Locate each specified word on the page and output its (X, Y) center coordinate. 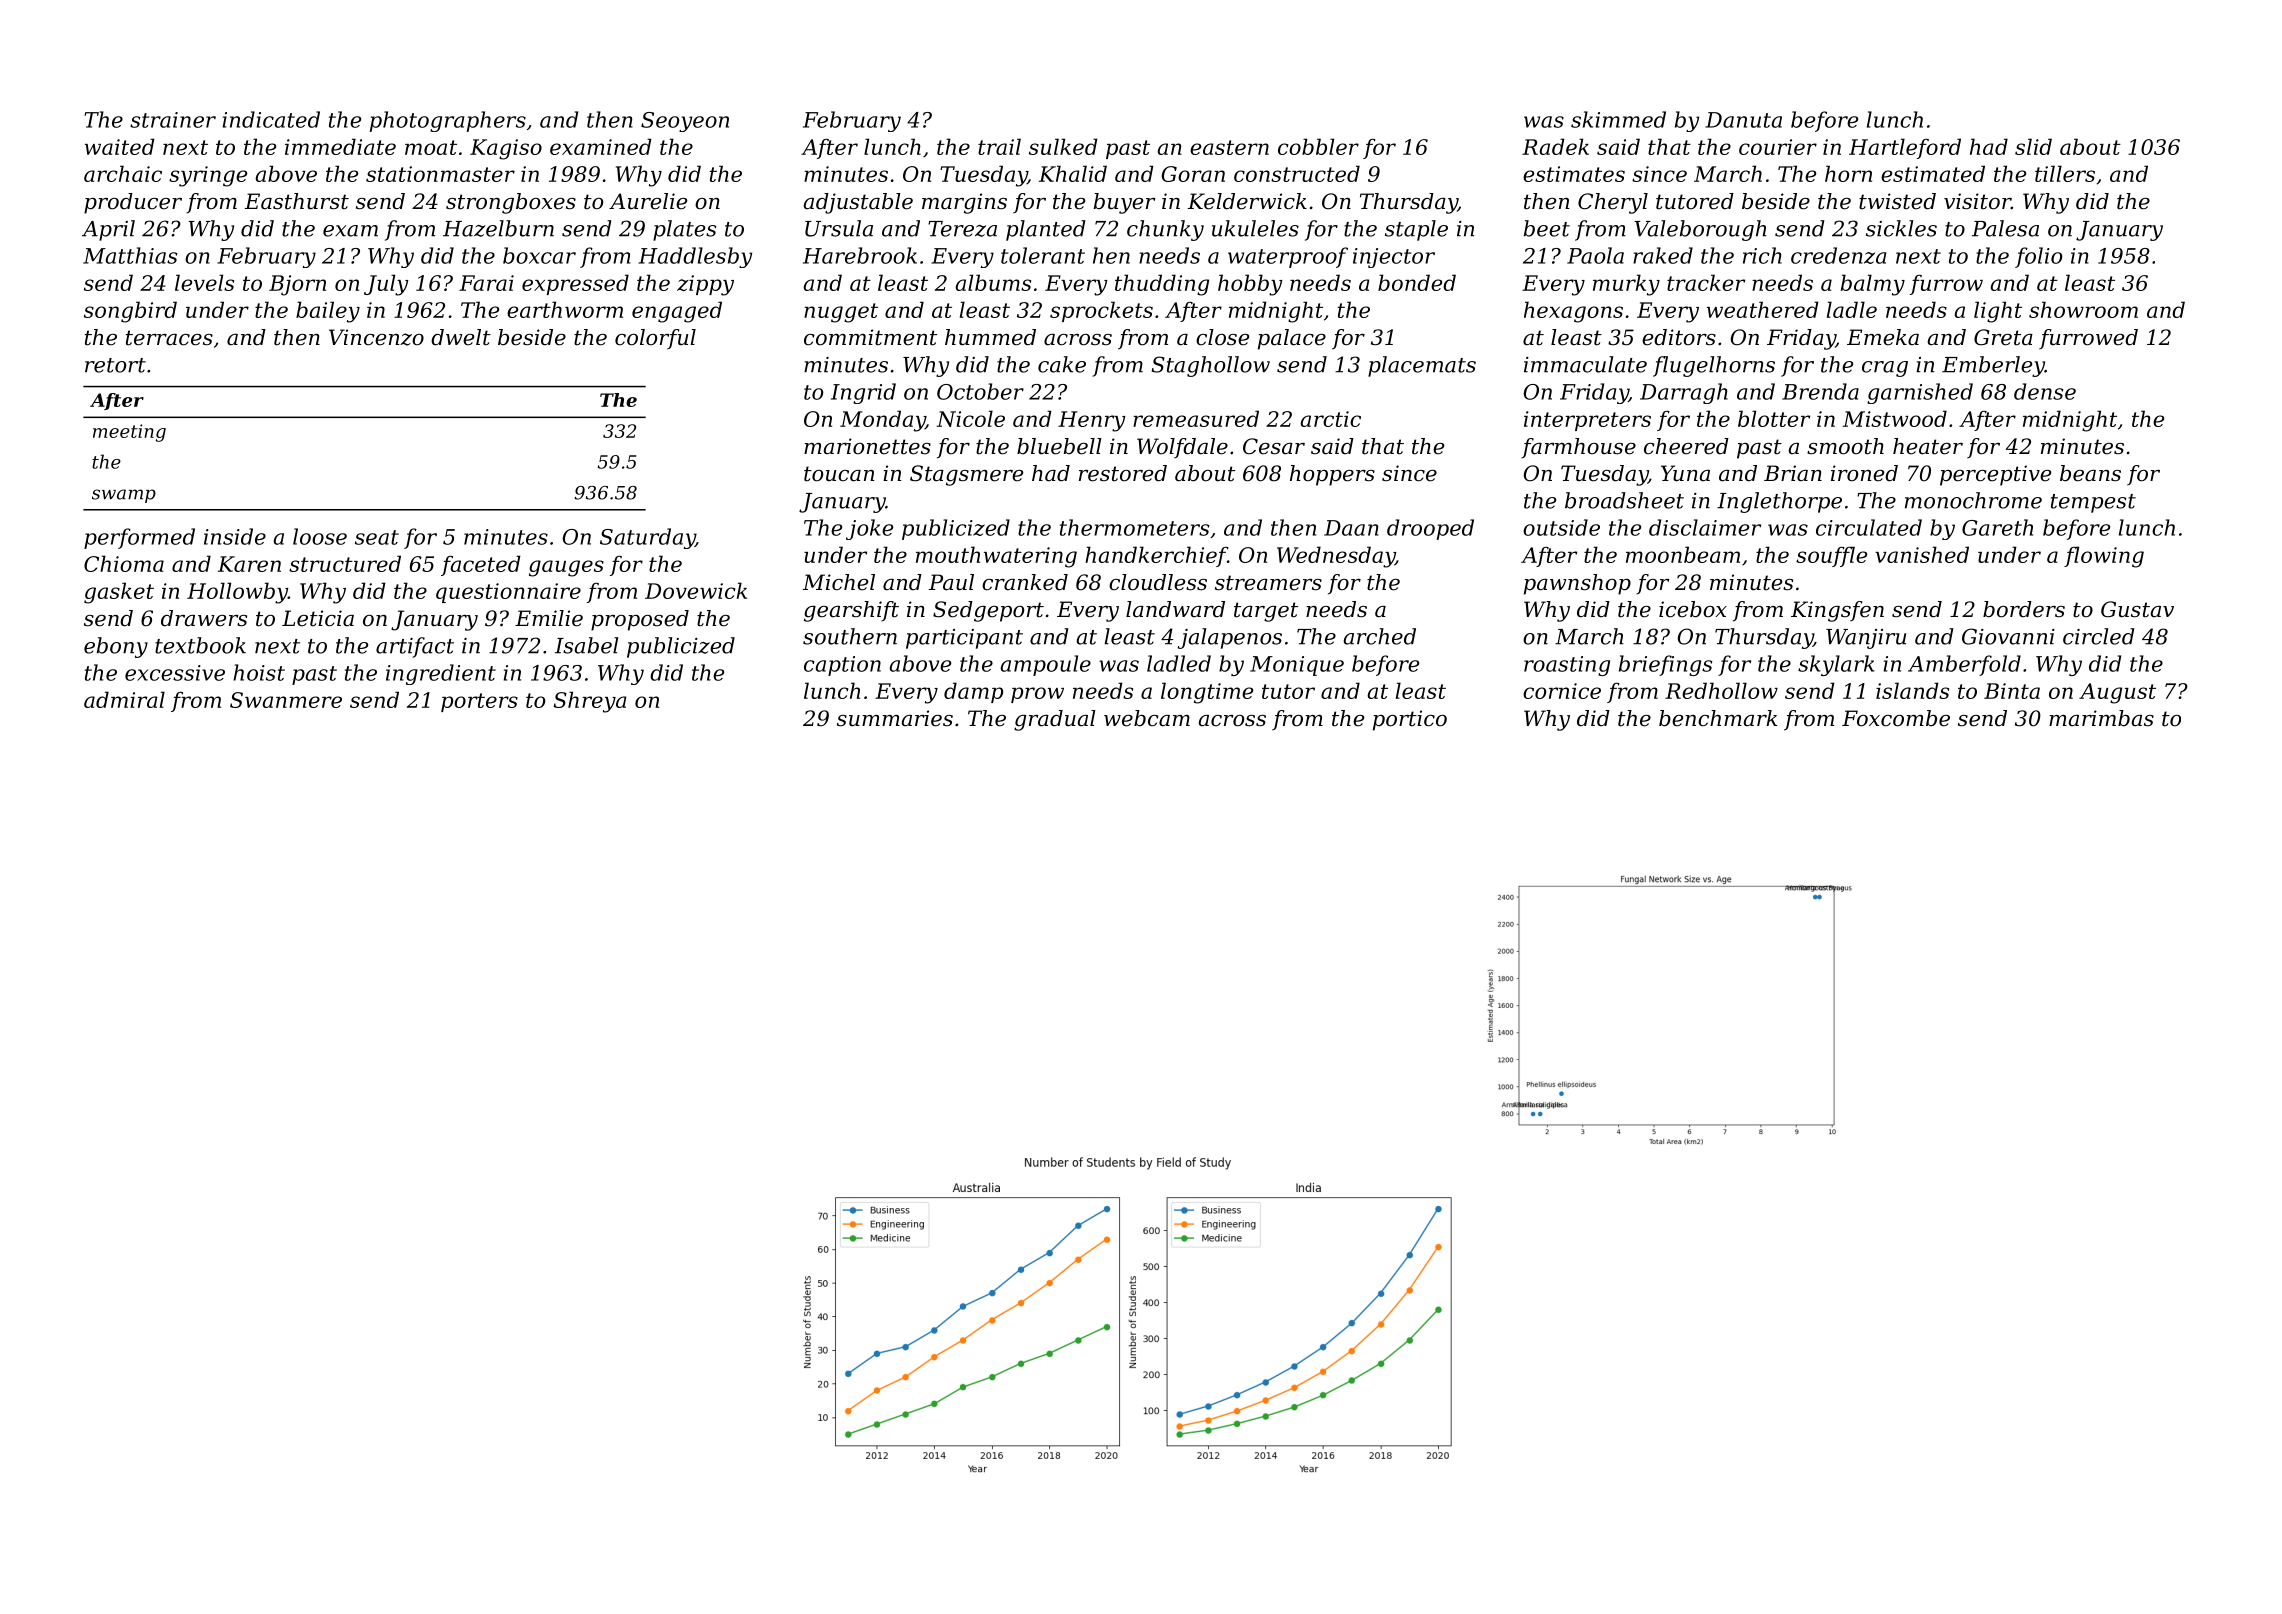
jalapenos (1230, 638)
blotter (1774, 418)
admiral (124, 699)
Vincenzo (376, 337)
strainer (173, 120)
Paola (1595, 255)
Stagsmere (966, 475)
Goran (1193, 174)
